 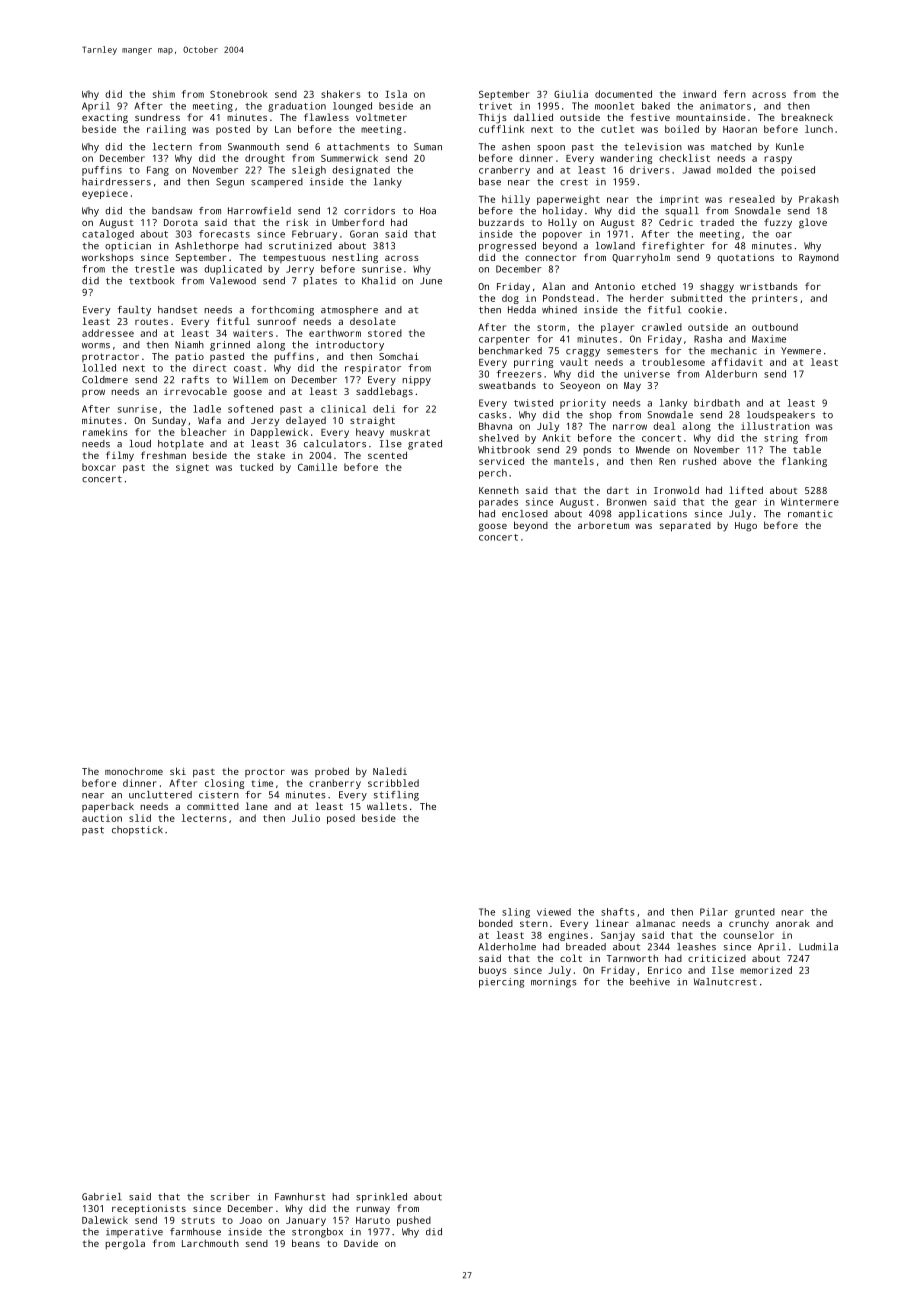 I want to click on perch, so click(x=493, y=474).
